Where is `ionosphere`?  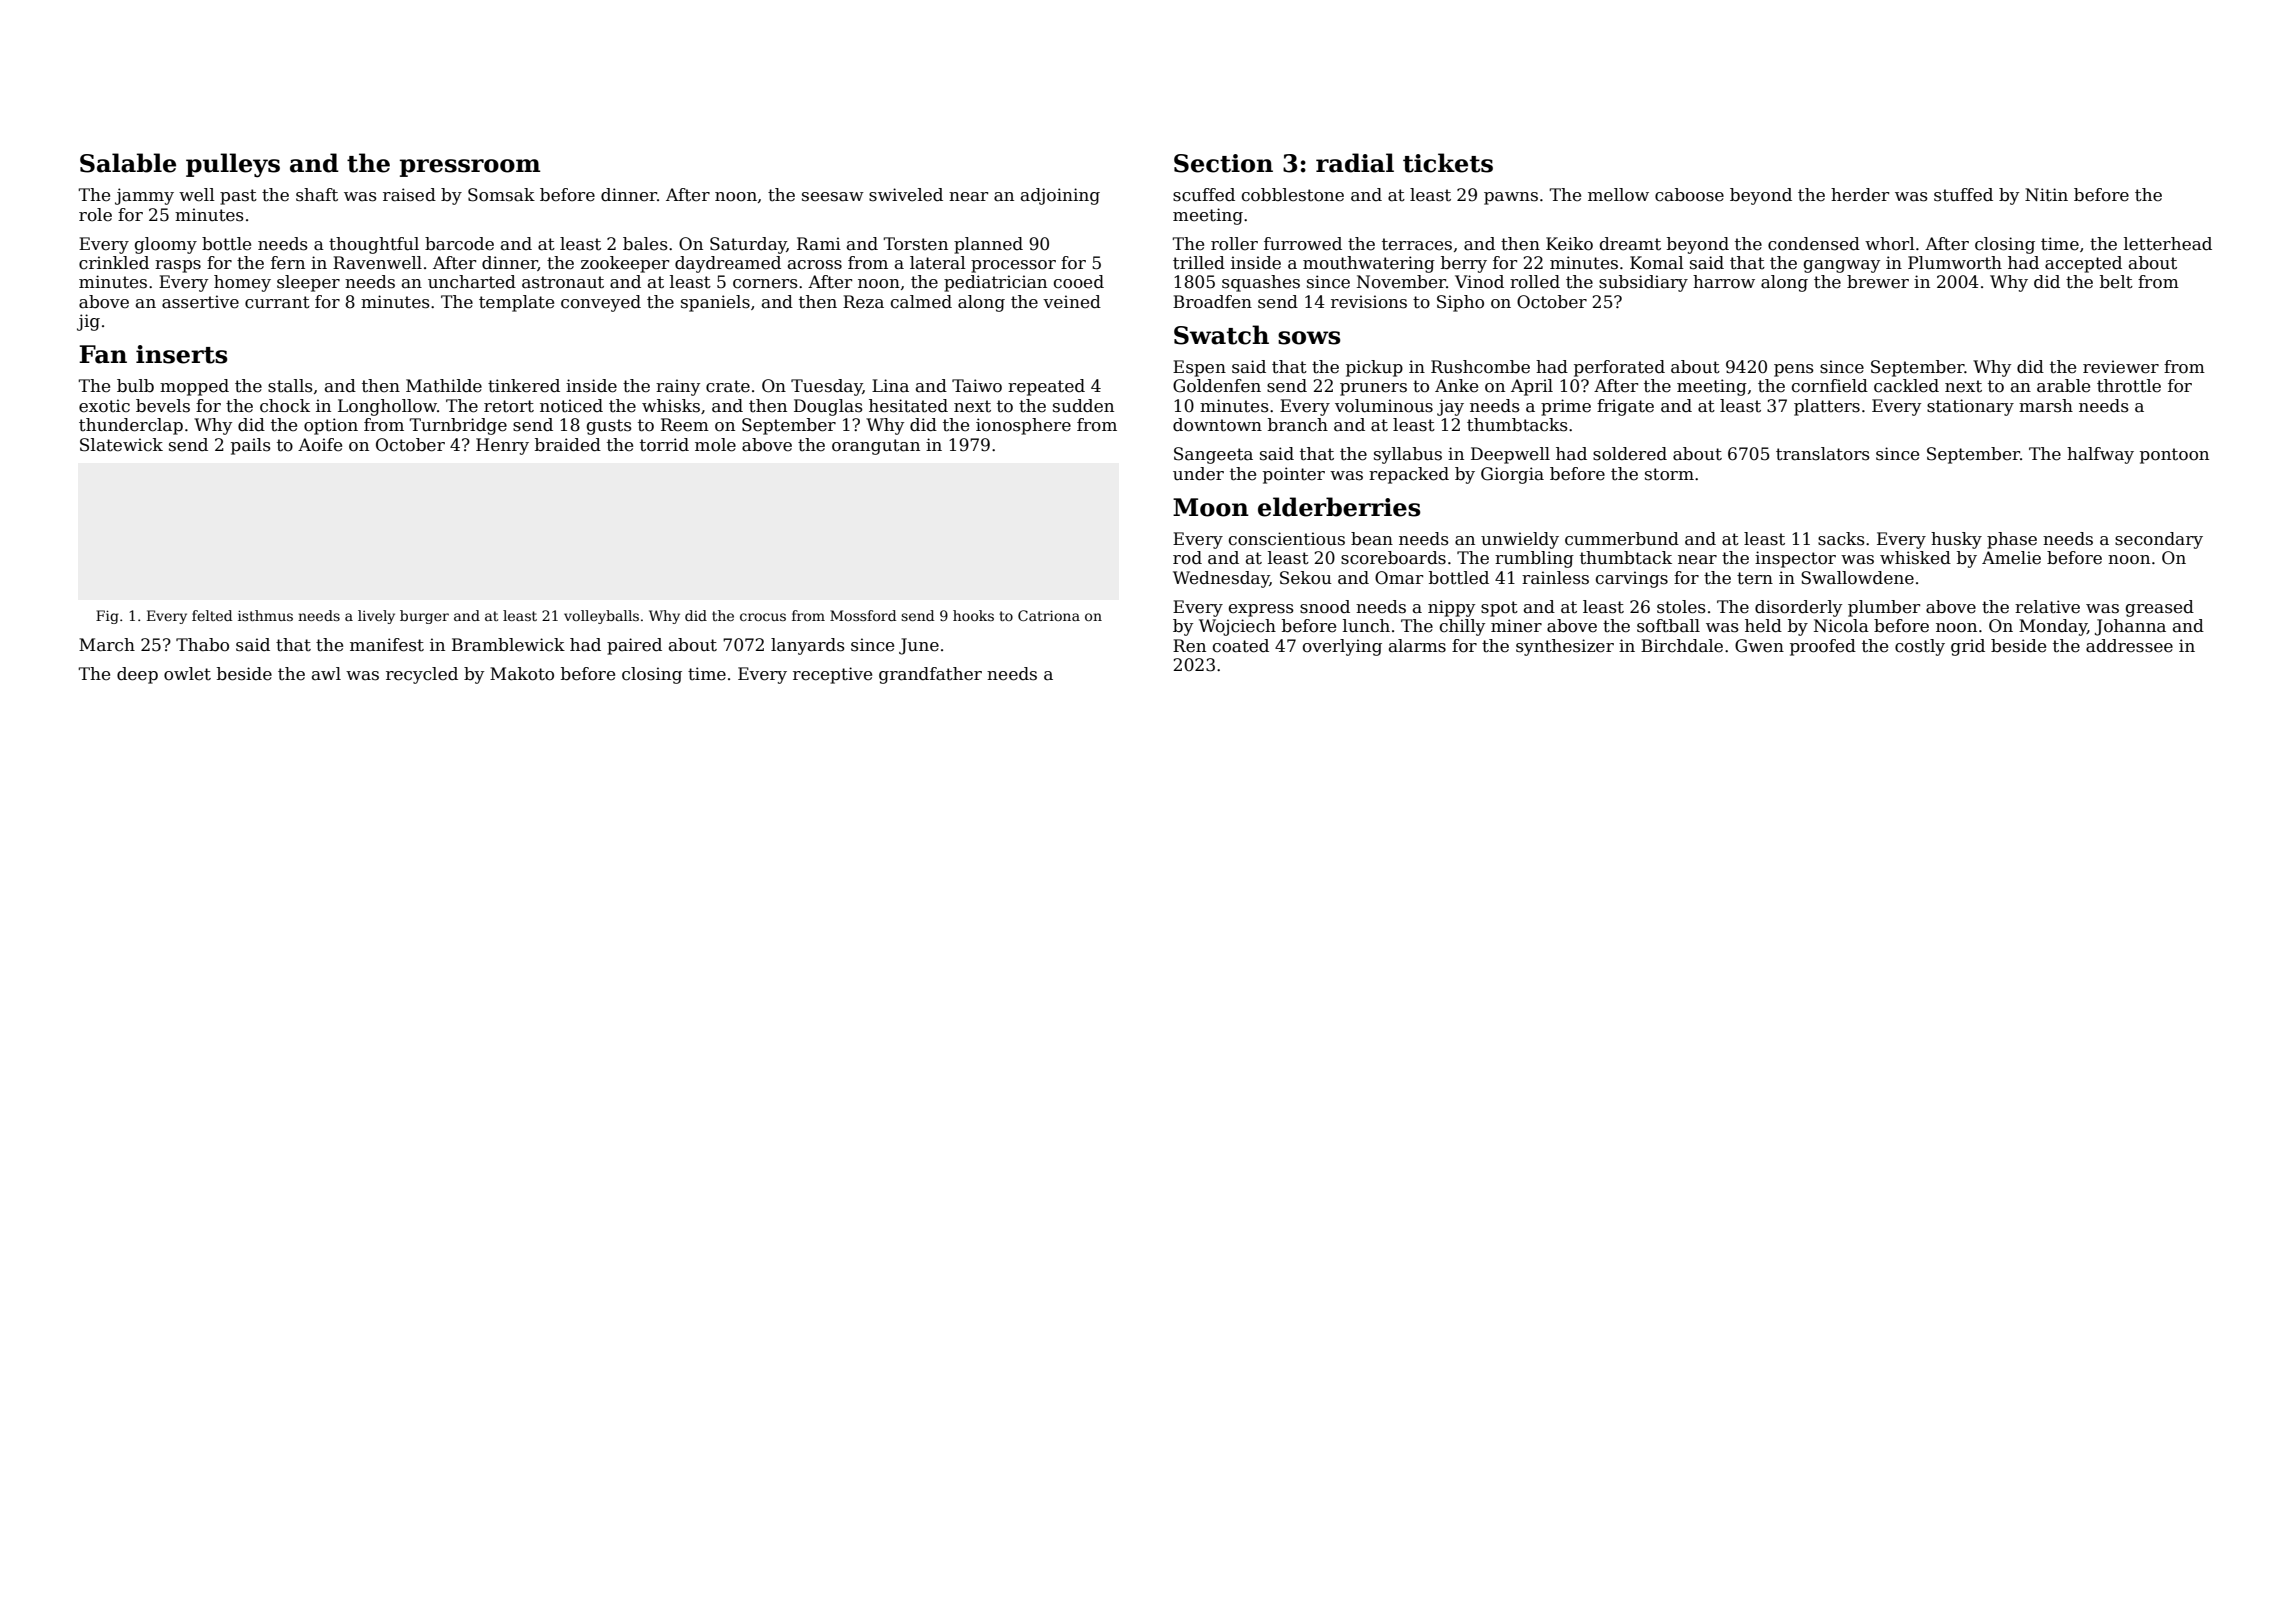 ionosphere is located at coordinates (1023, 426).
